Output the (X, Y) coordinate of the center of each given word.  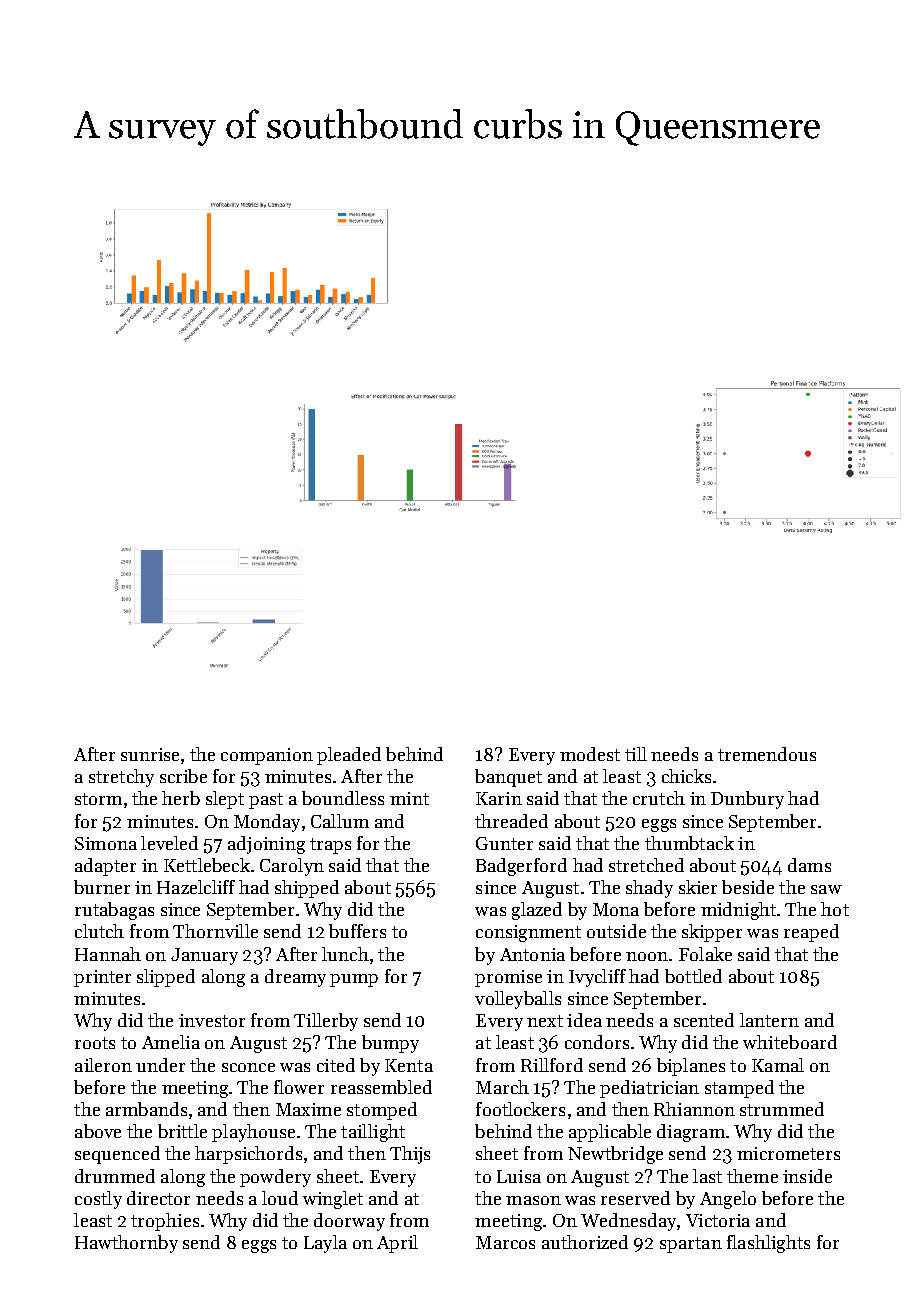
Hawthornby (126, 1244)
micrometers (788, 1153)
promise (508, 978)
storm (98, 799)
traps (330, 846)
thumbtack (689, 843)
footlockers (520, 1109)
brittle (182, 1131)
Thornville (215, 931)
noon (647, 956)
